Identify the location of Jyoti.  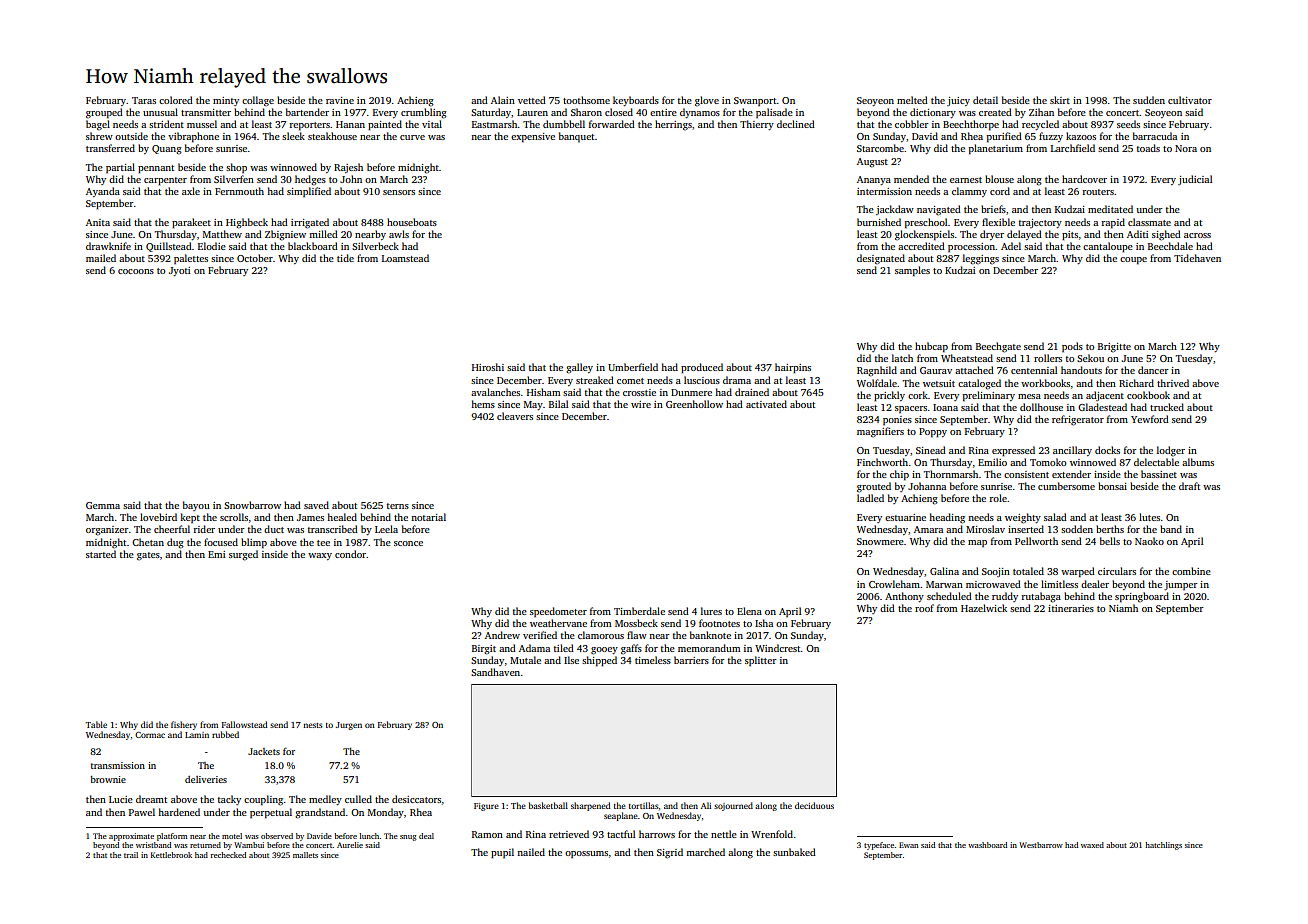
(179, 271).
